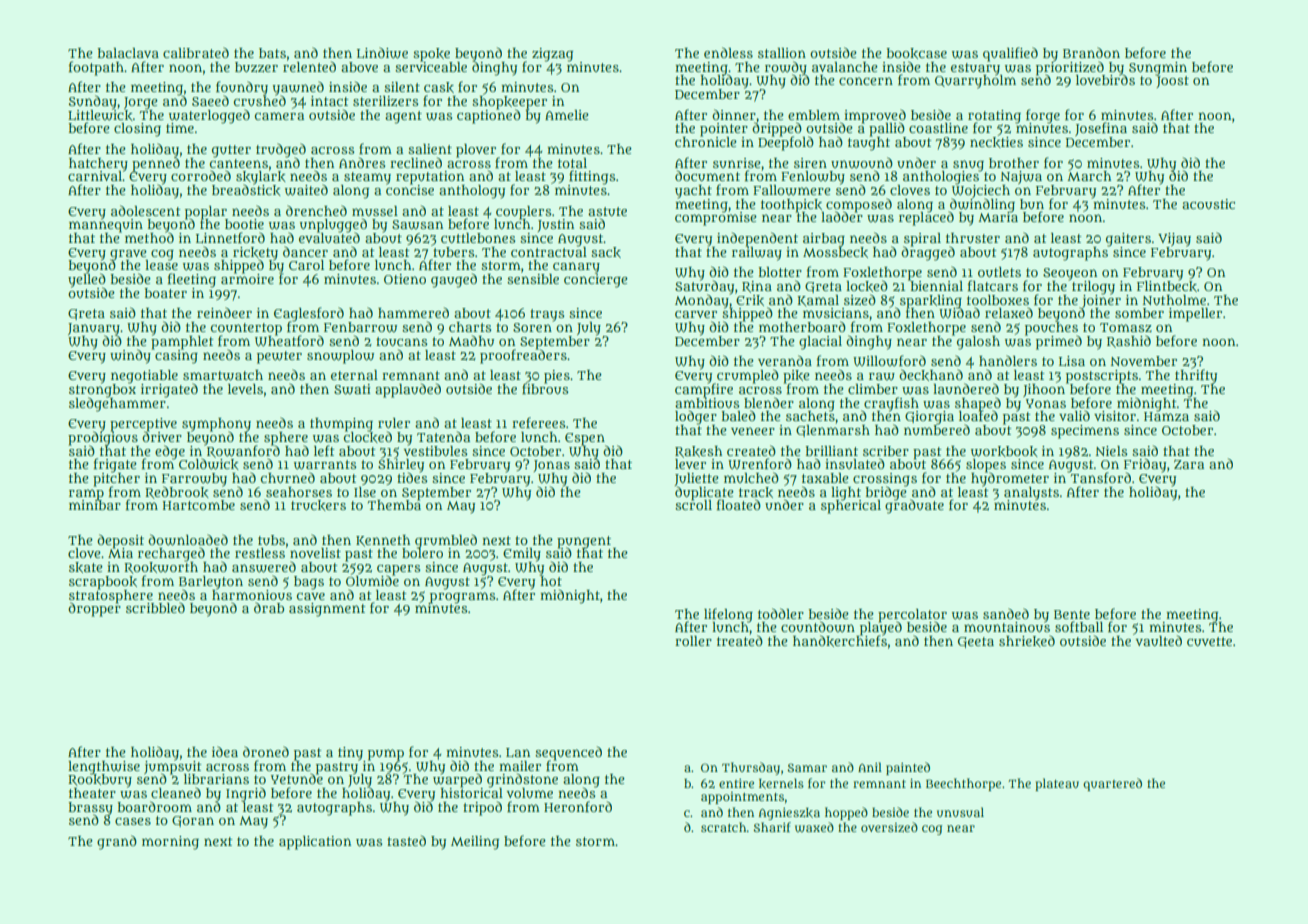 Image resolution: width=1308 pixels, height=924 pixels. I want to click on Sharif, so click(772, 827).
